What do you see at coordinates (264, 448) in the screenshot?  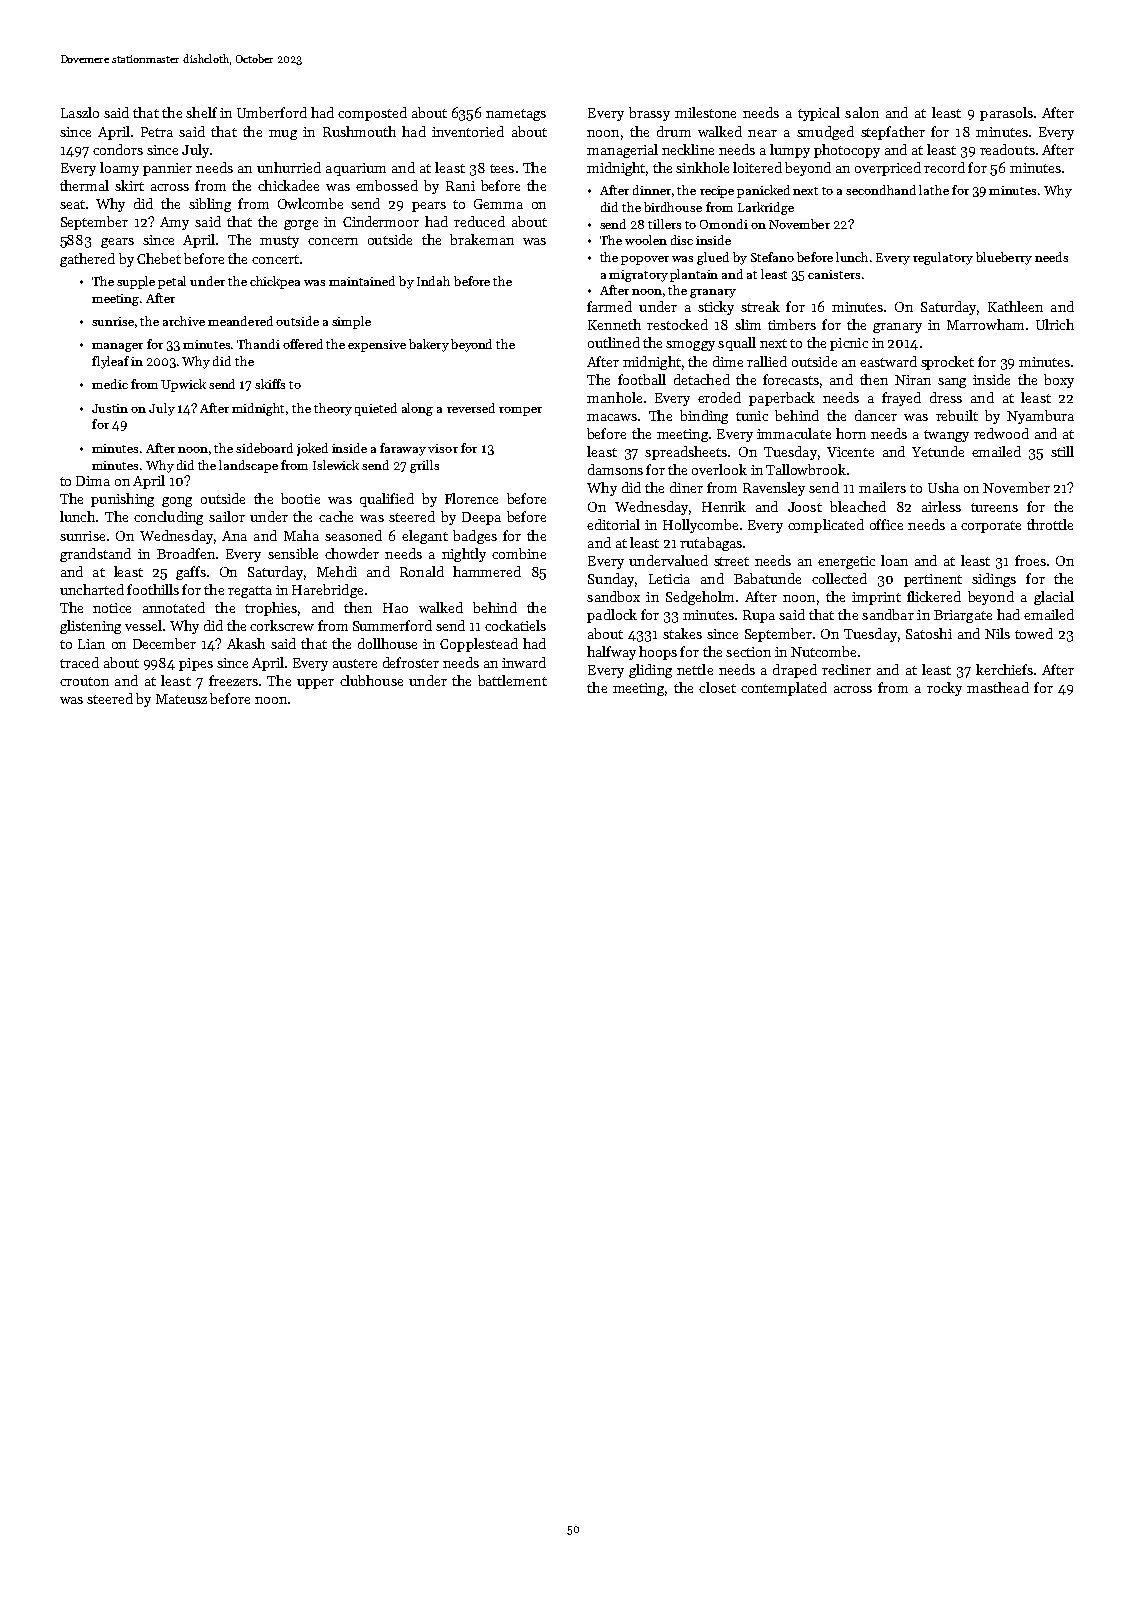 I see `sideboard` at bounding box center [264, 448].
